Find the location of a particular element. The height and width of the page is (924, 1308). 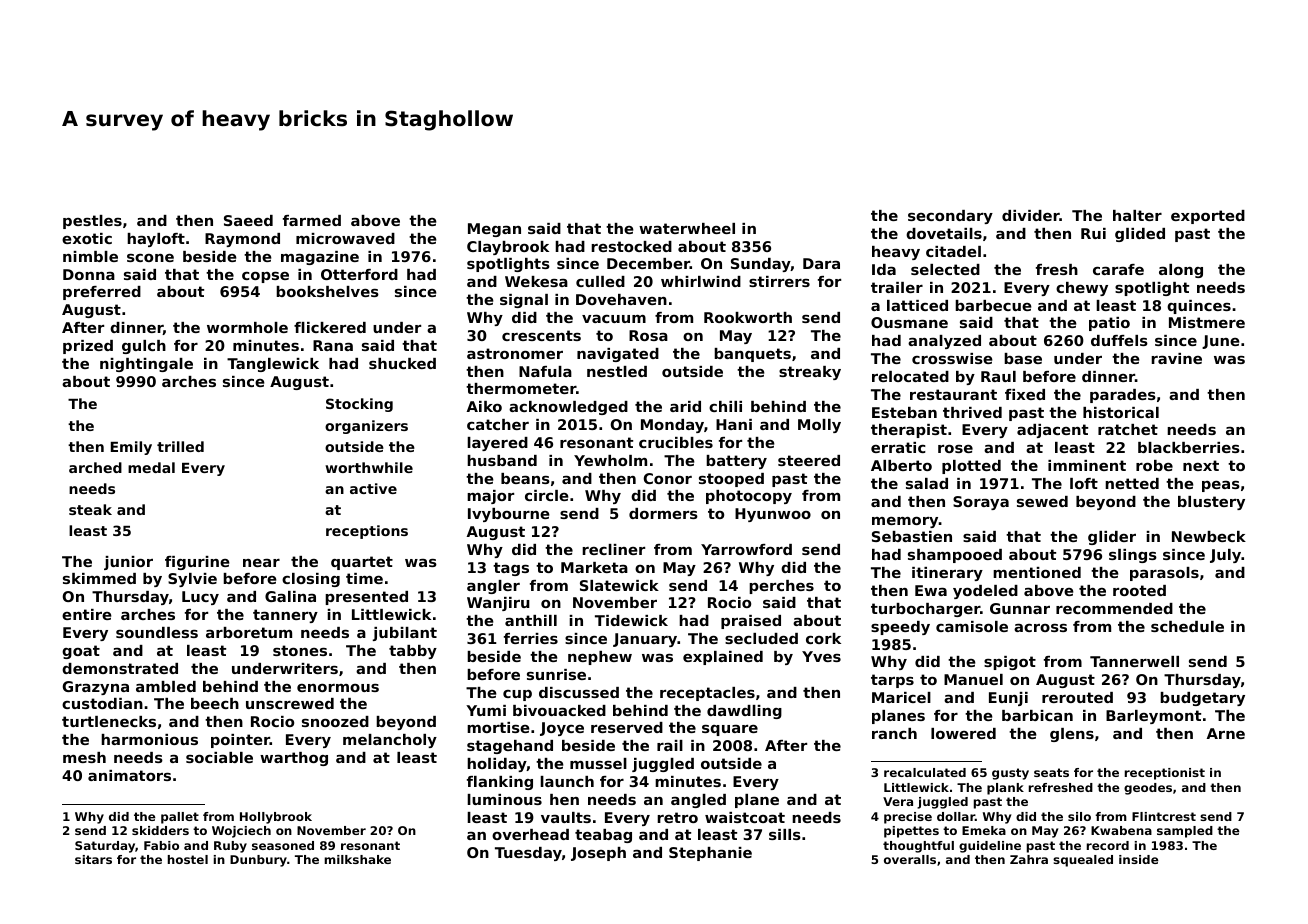

Maricel is located at coordinates (901, 697).
